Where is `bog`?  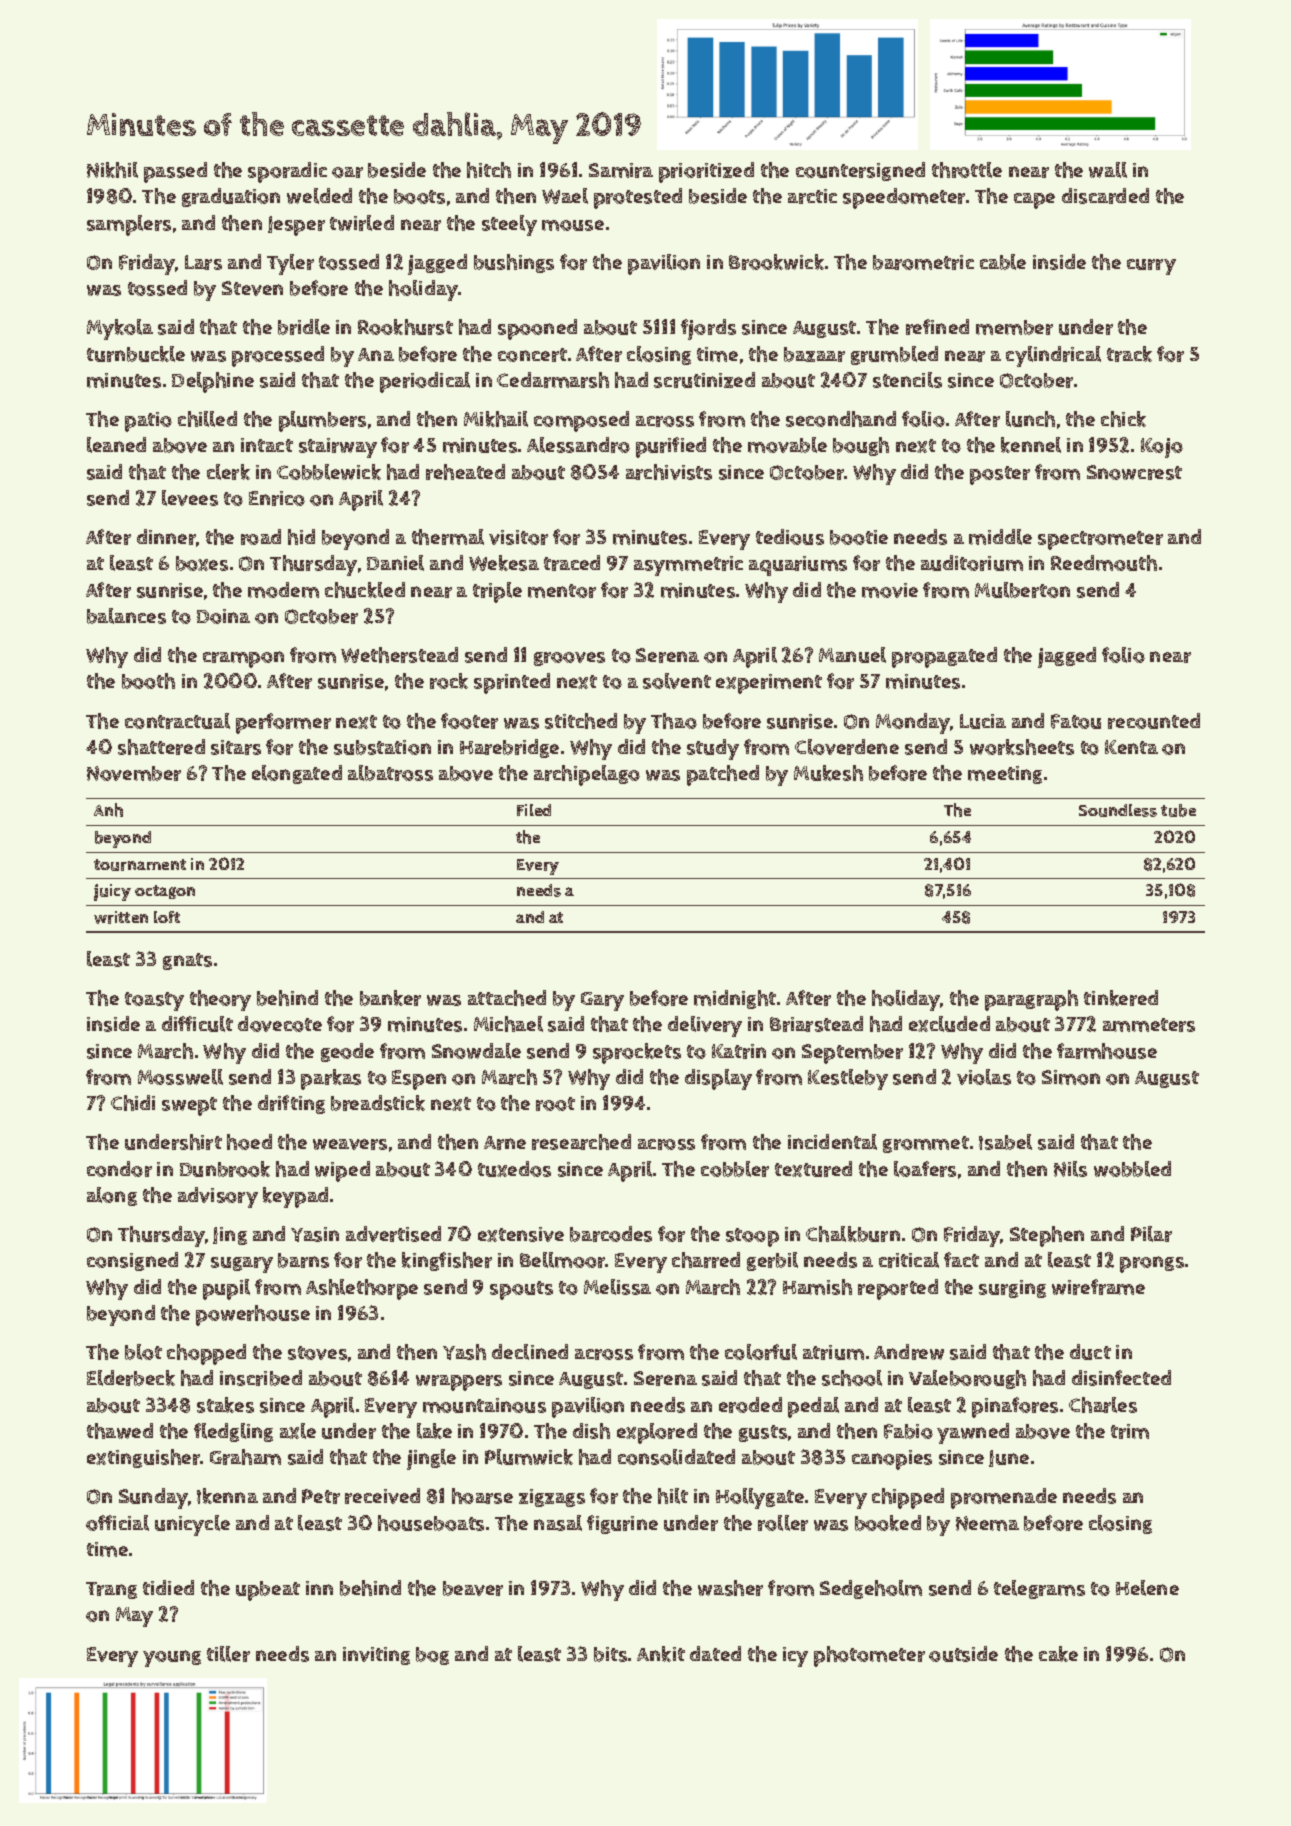 bog is located at coordinates (432, 1656).
